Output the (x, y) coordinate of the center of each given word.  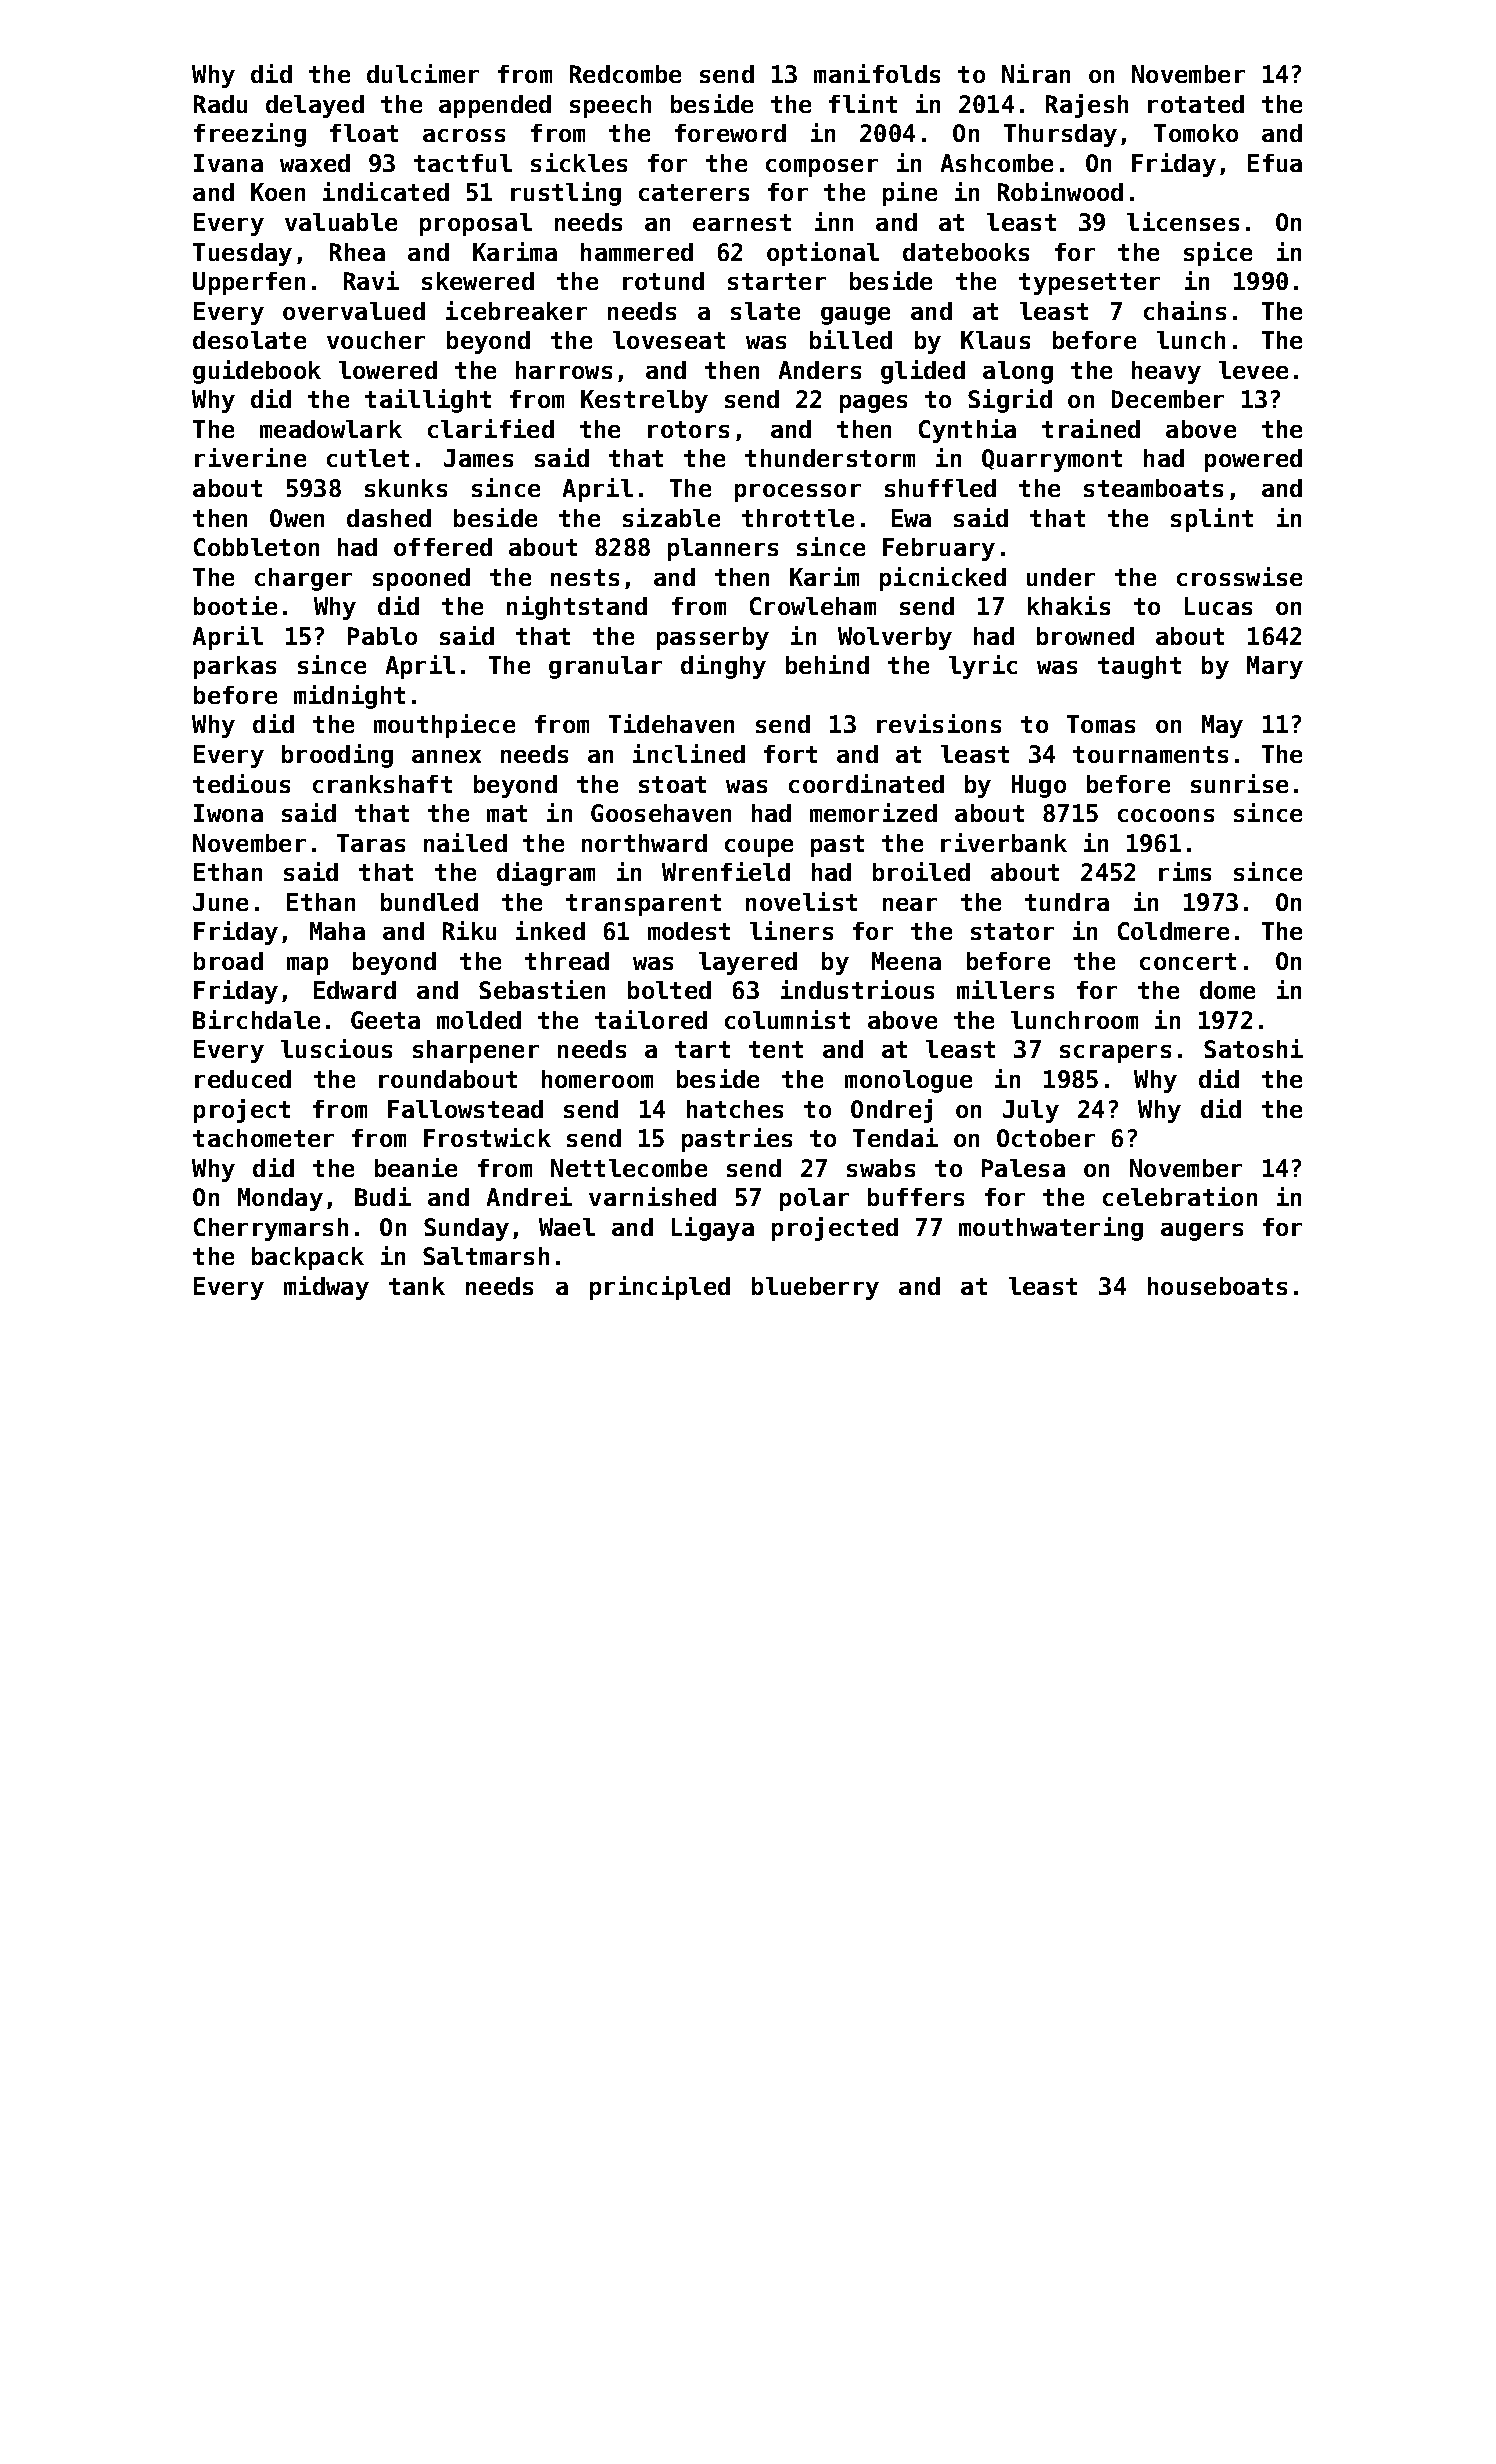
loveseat (669, 340)
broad (228, 961)
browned (1085, 636)
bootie (235, 605)
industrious (857, 989)
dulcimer (423, 73)
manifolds (877, 73)
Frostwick (487, 1137)
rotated (1196, 104)
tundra (1067, 902)
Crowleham (813, 606)
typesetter (1089, 284)
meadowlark (331, 429)
